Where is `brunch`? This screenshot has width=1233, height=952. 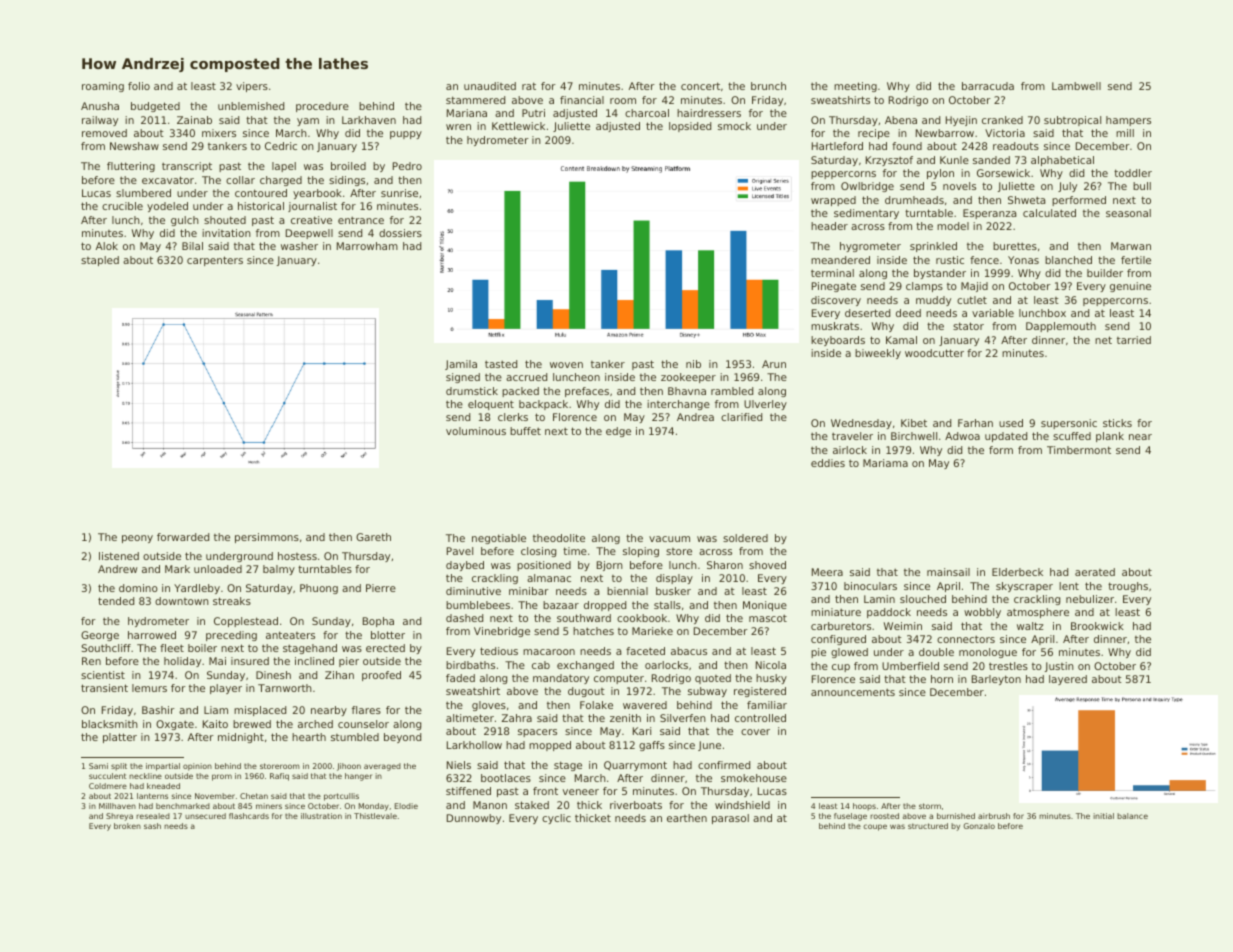 brunch is located at coordinates (768, 86).
